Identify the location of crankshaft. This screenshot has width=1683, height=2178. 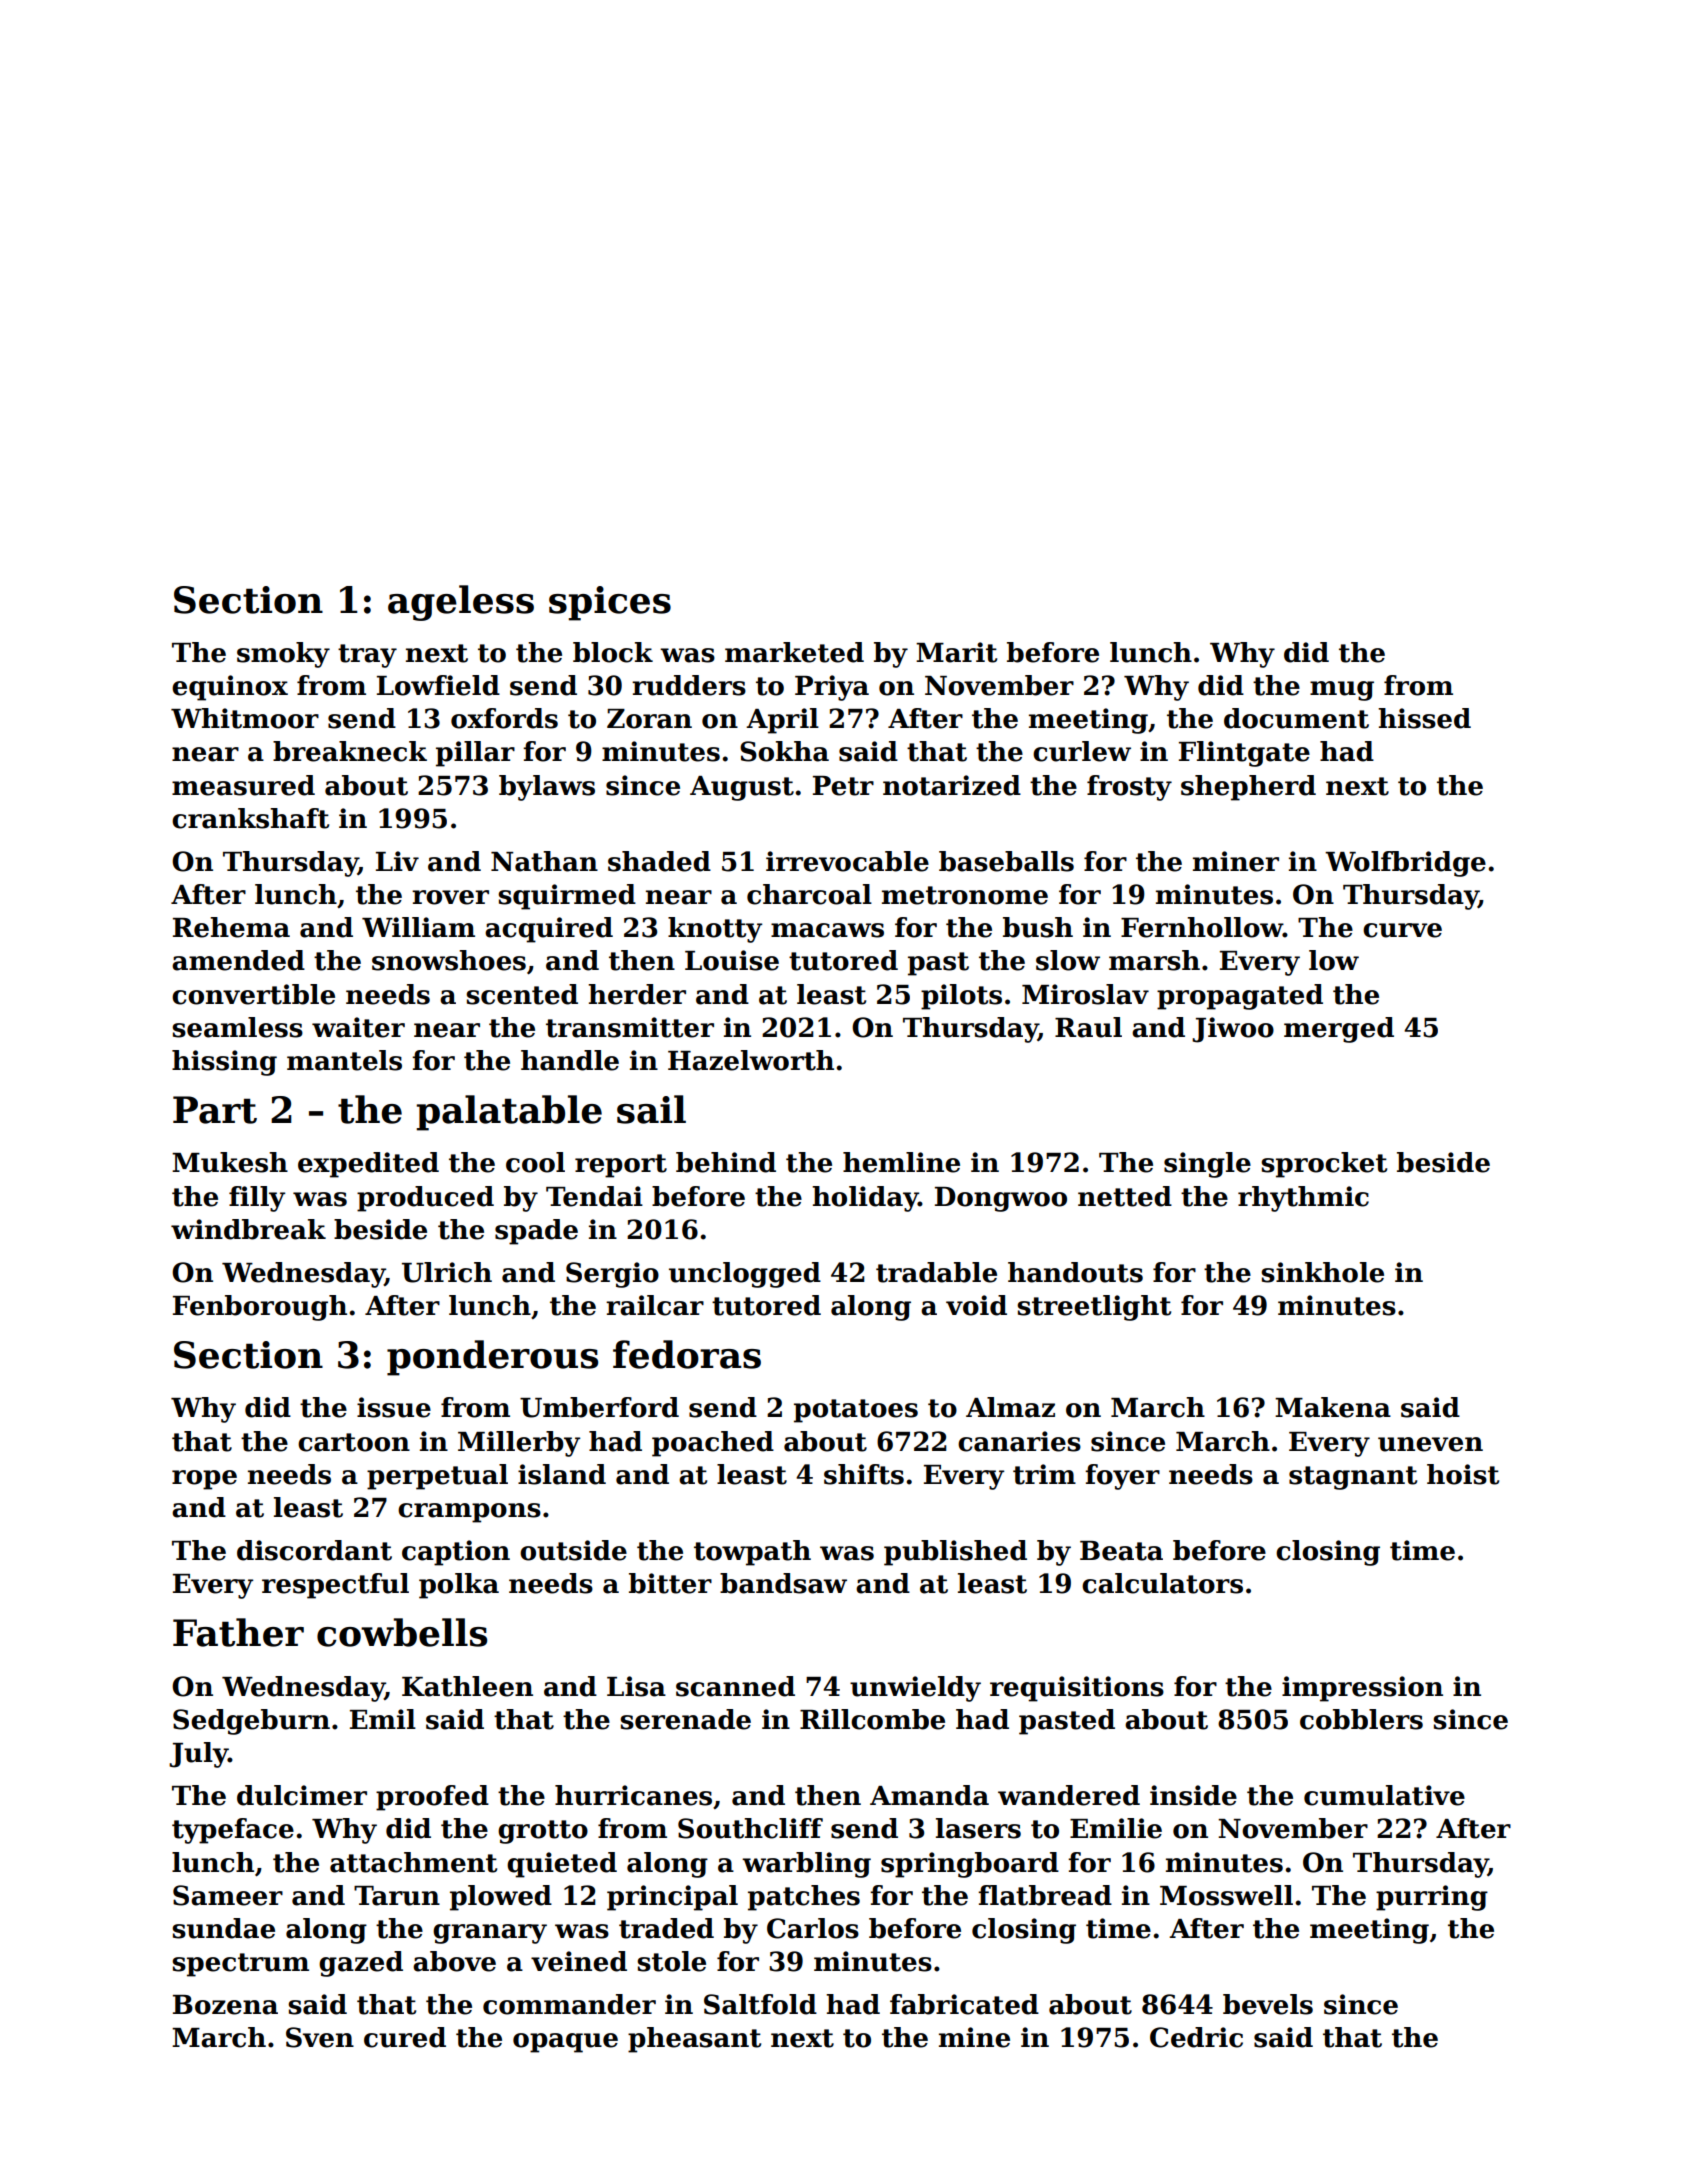
(250, 818).
